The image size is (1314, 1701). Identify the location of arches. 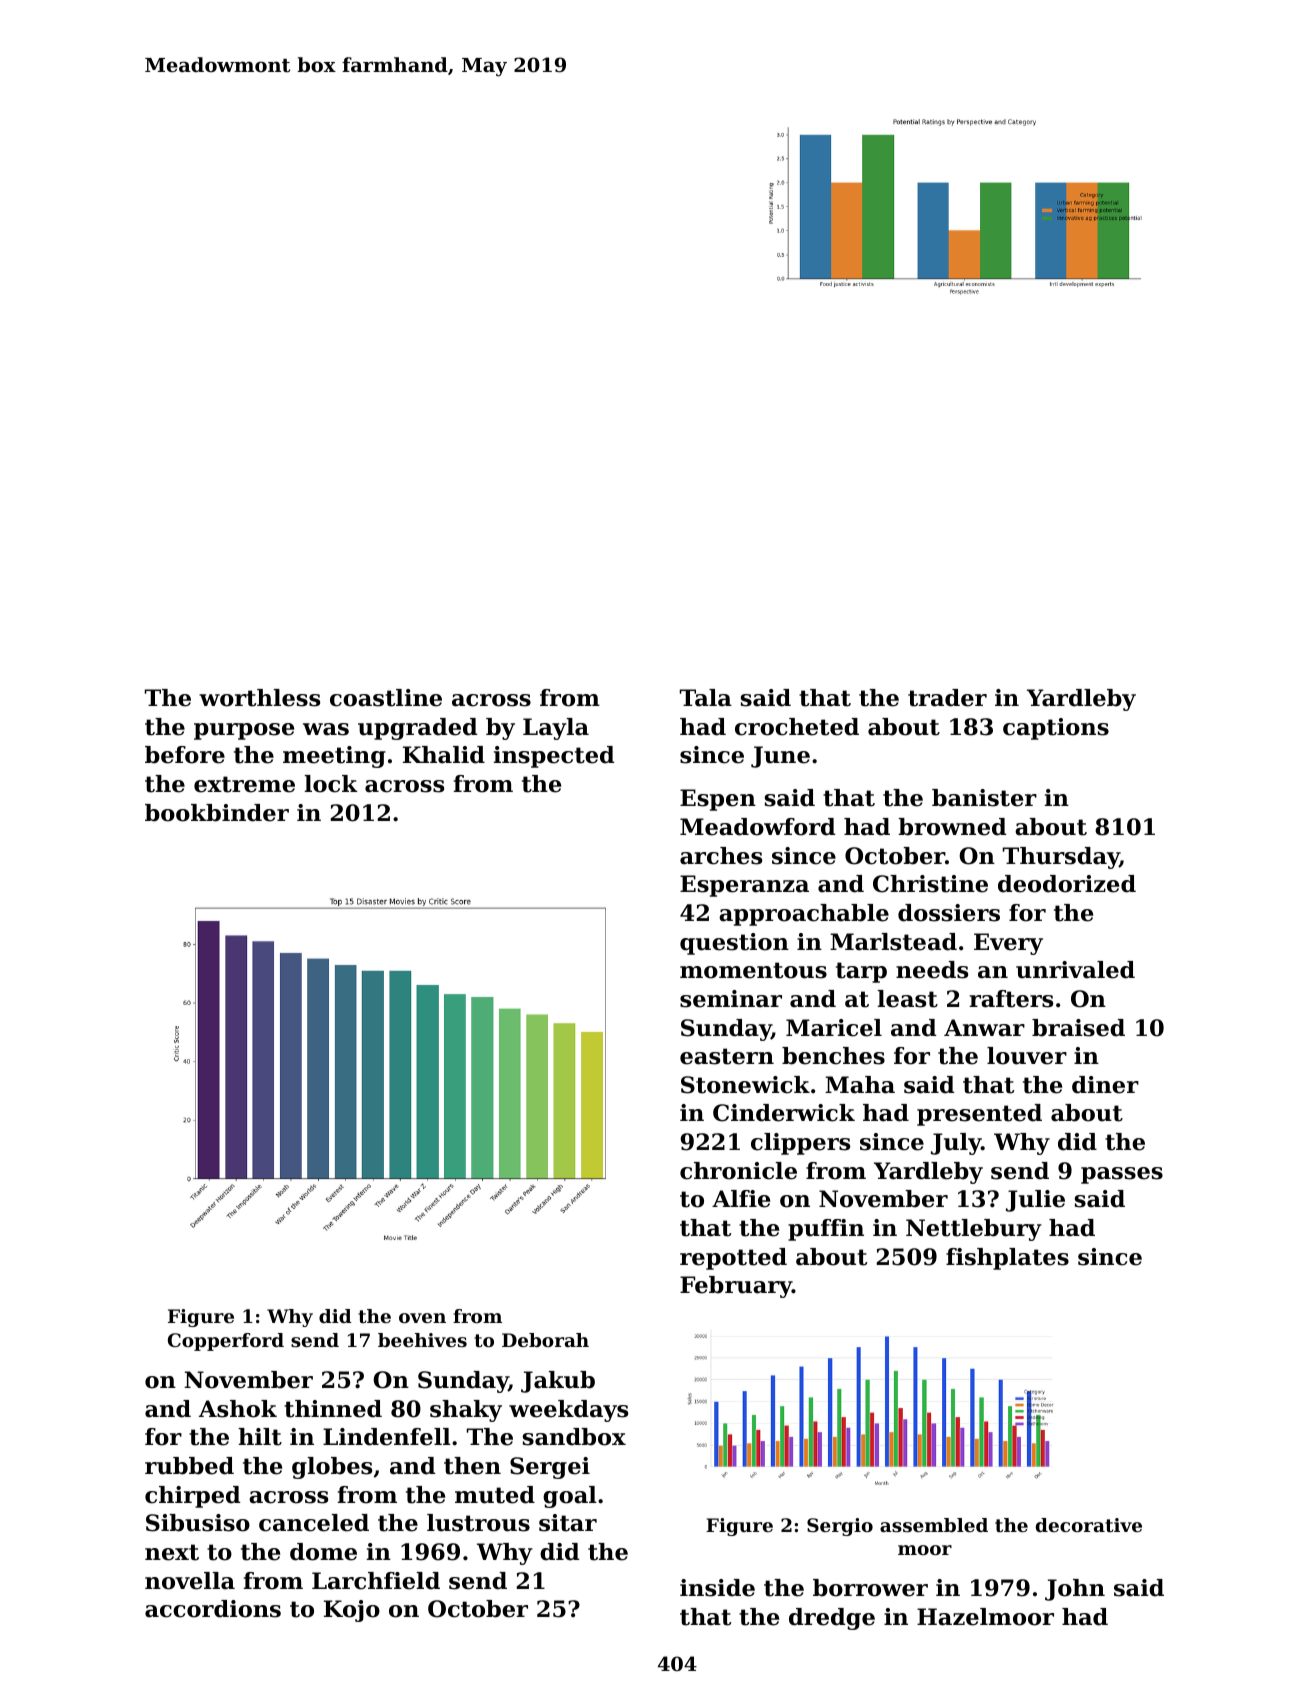
(721, 856).
